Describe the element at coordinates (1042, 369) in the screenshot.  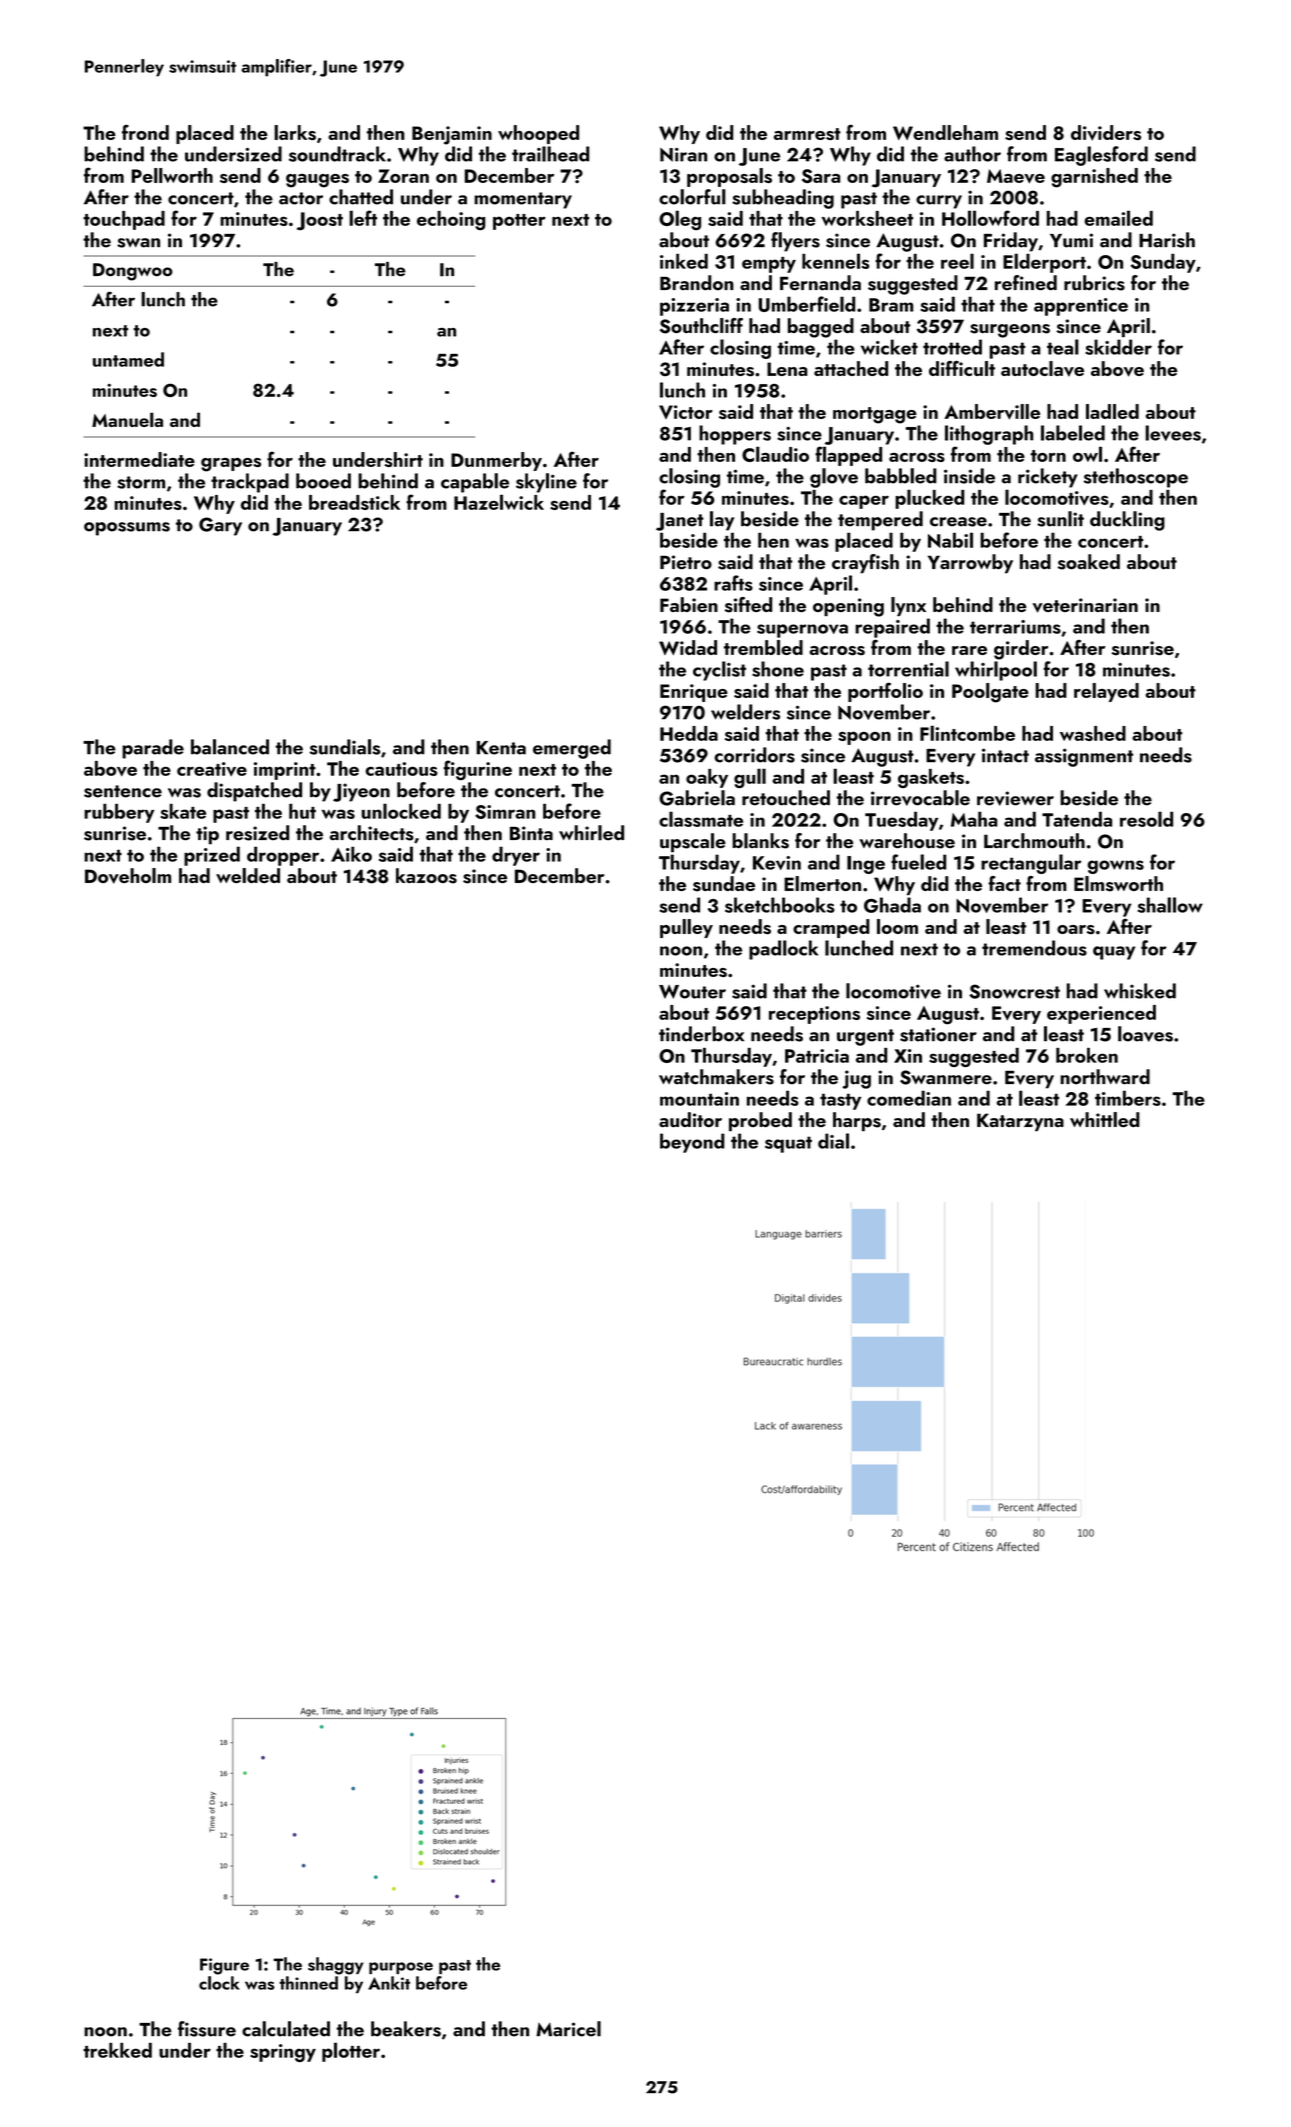
I see `autoclave` at that location.
